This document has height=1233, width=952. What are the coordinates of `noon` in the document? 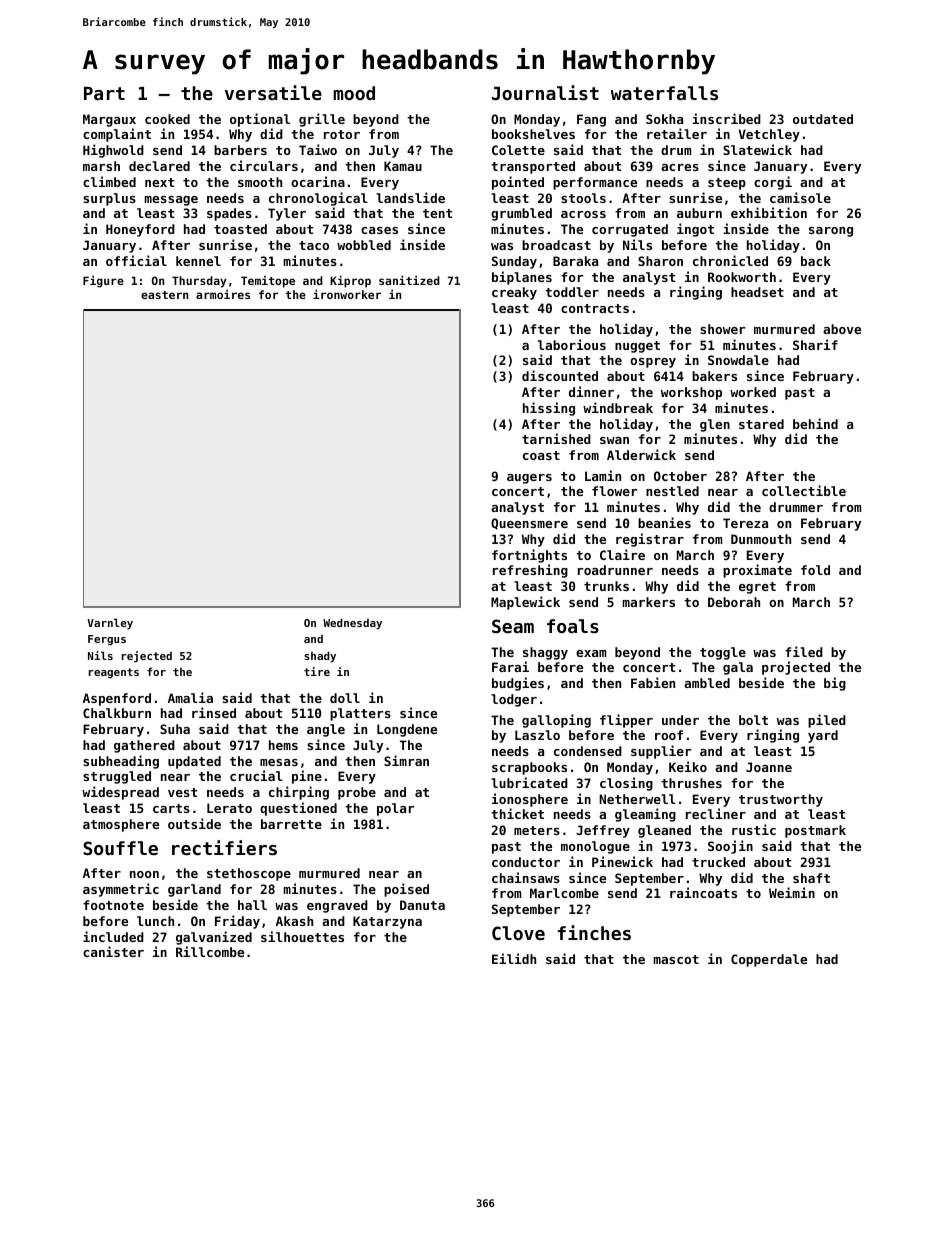 It's located at (144, 874).
